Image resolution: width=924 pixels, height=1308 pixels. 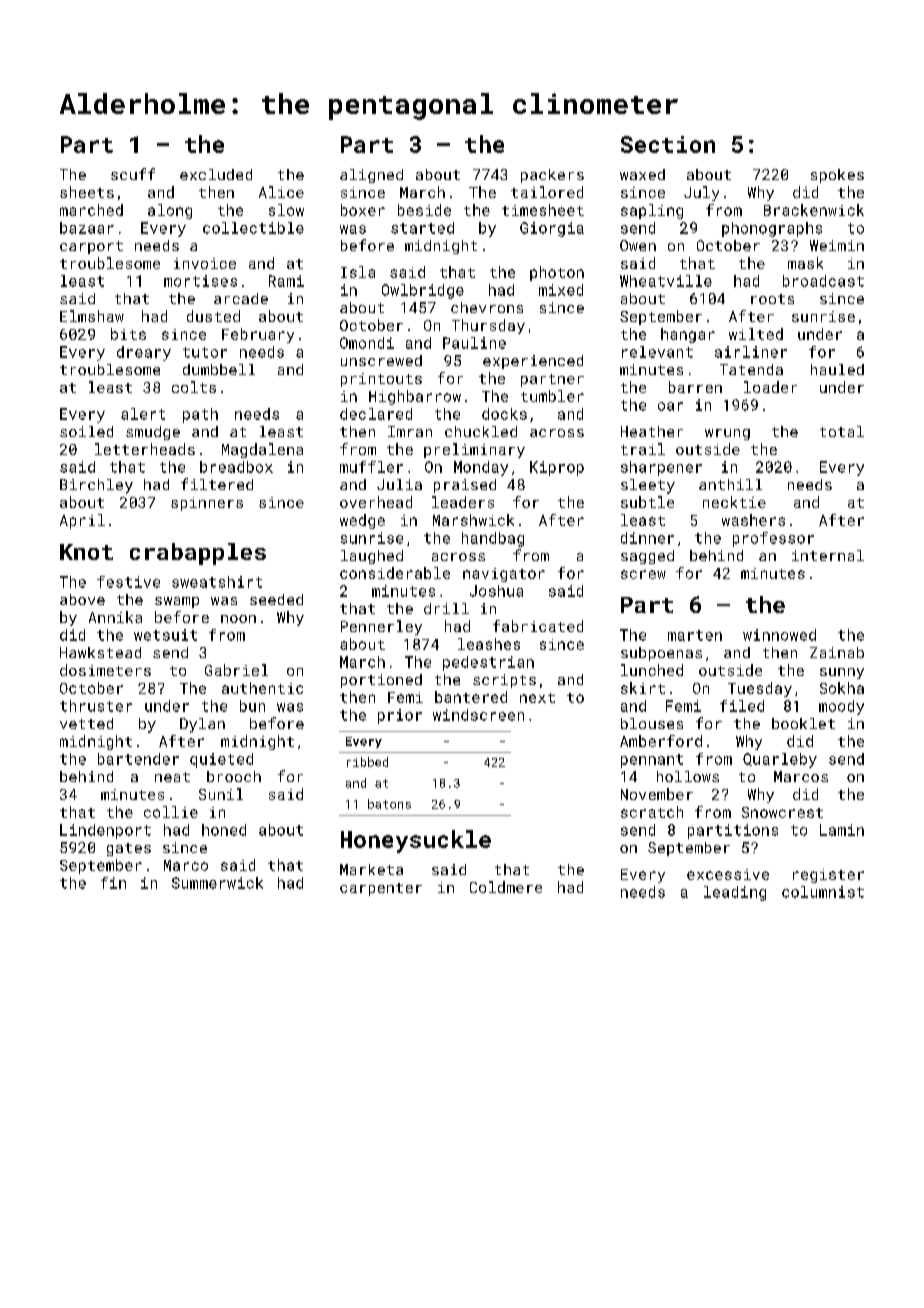 What do you see at coordinates (842, 830) in the screenshot?
I see `Lamin` at bounding box center [842, 830].
